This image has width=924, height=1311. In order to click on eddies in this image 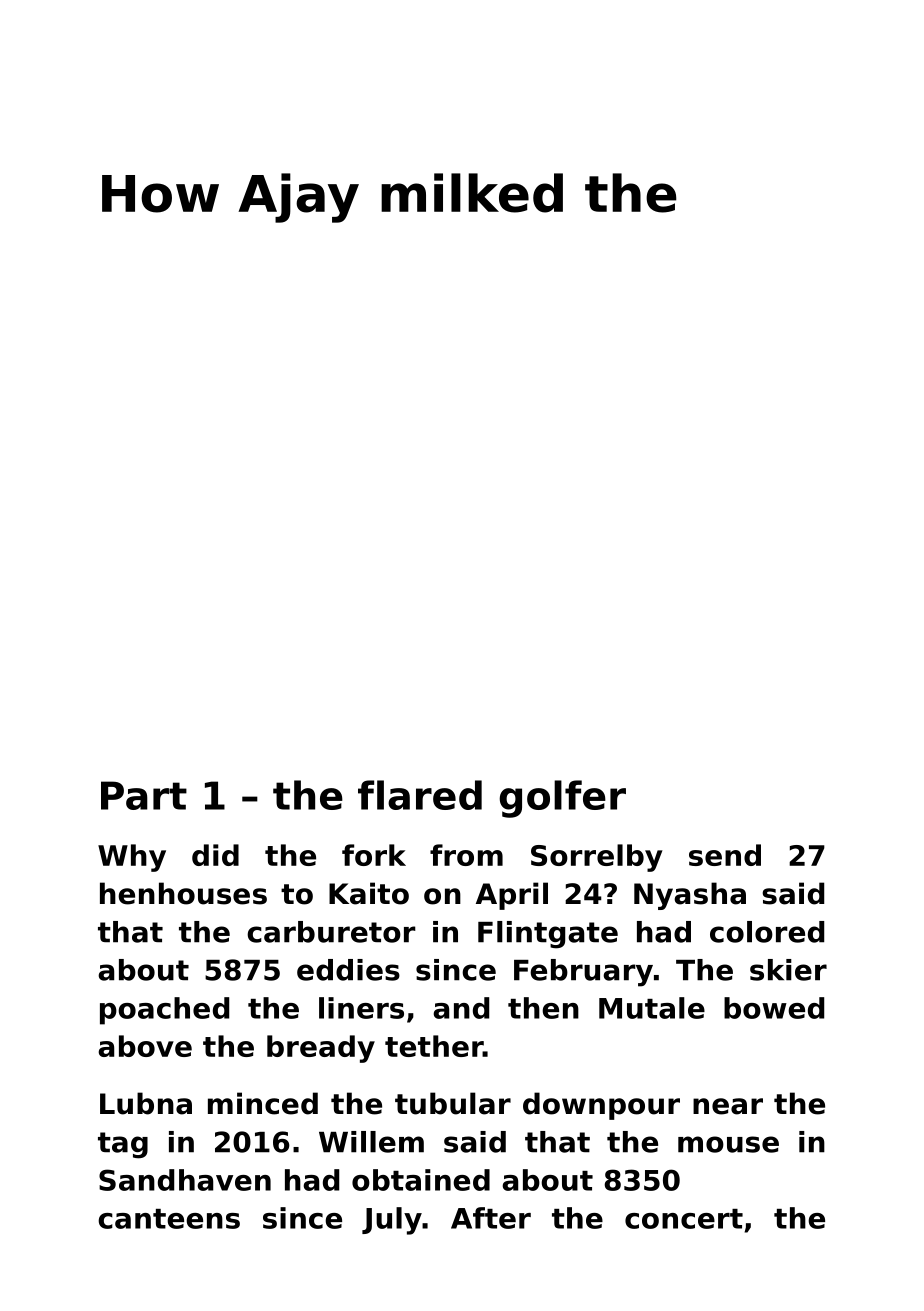, I will do `click(348, 970)`.
